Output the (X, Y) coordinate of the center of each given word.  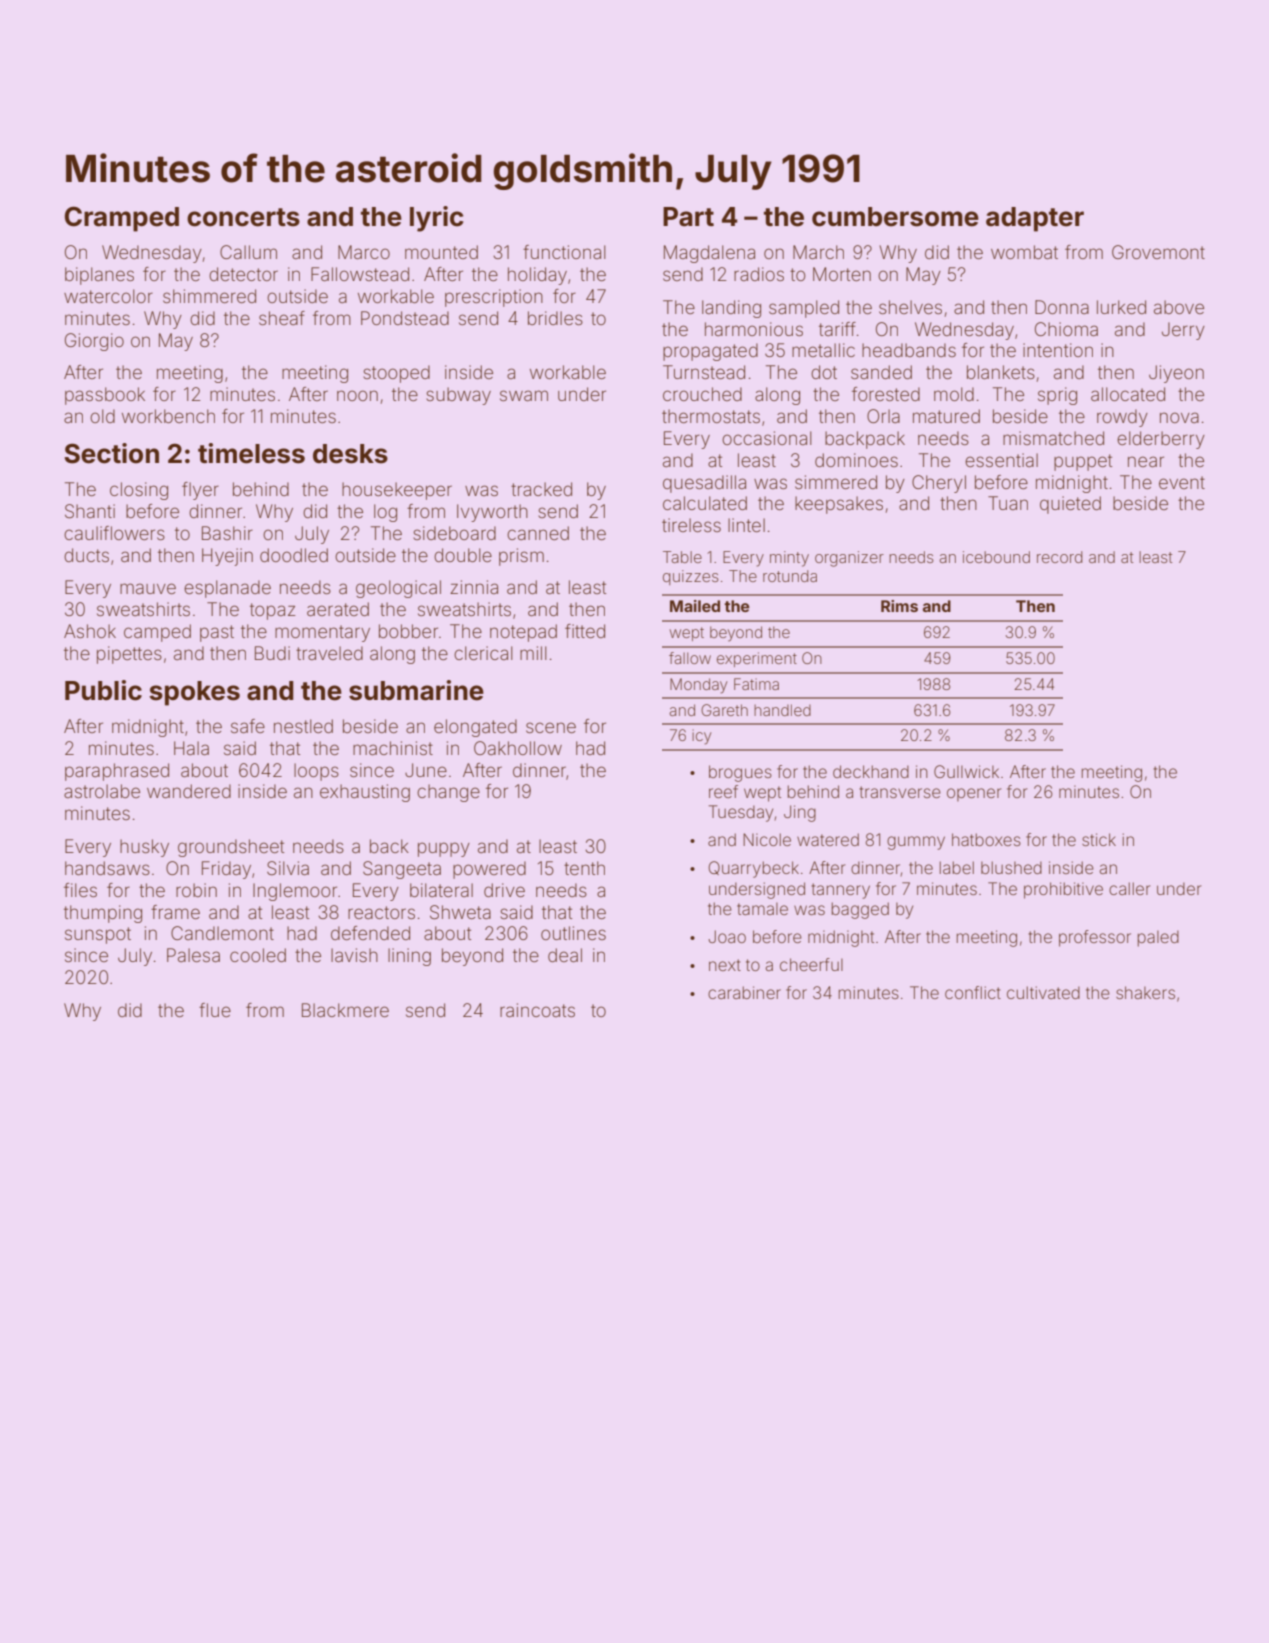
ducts (86, 555)
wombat (1024, 252)
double (463, 555)
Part (688, 217)
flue (215, 1010)
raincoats (537, 1010)
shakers (1145, 992)
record (1059, 557)
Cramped (122, 219)
